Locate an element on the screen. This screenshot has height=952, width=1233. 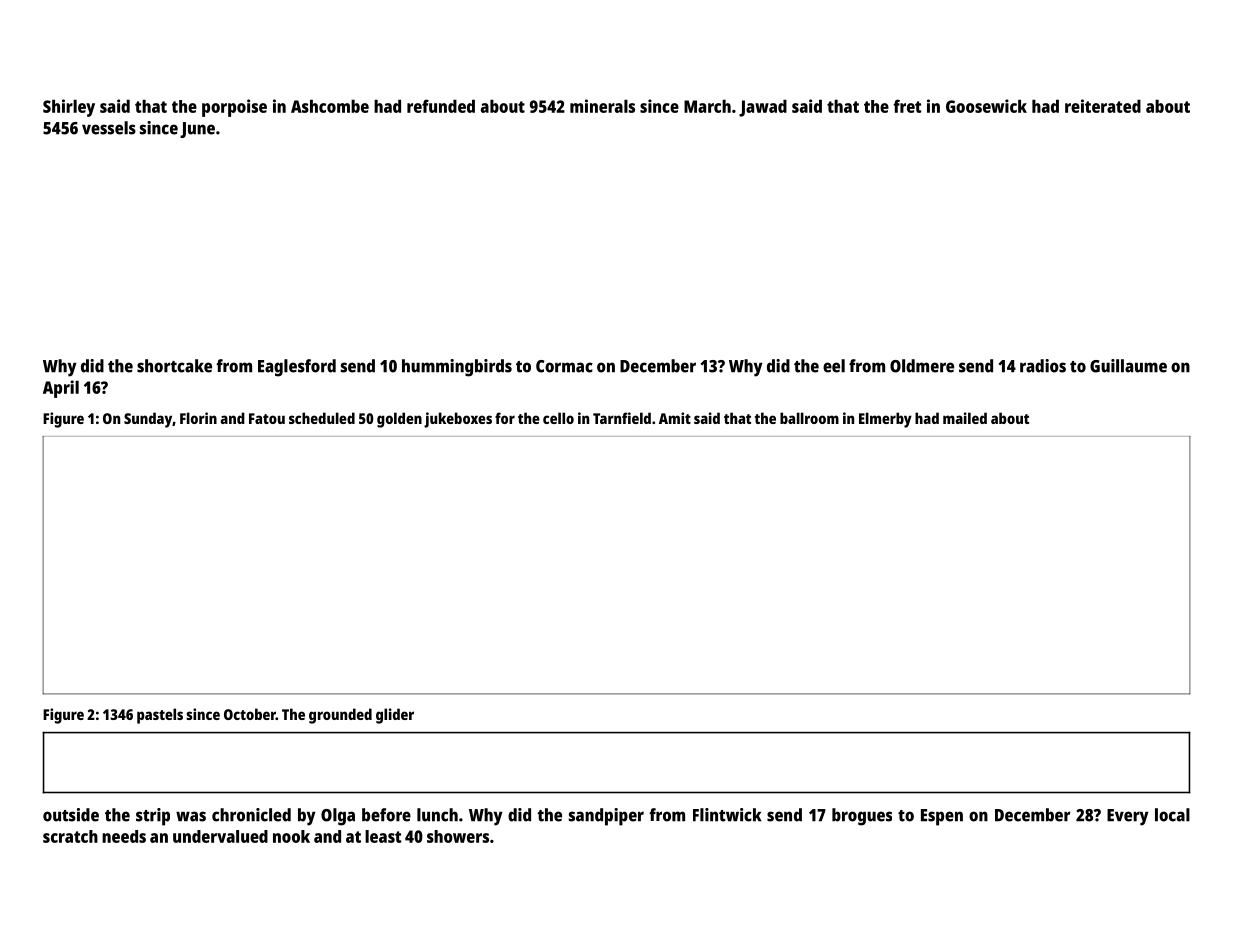
least is located at coordinates (383, 836).
